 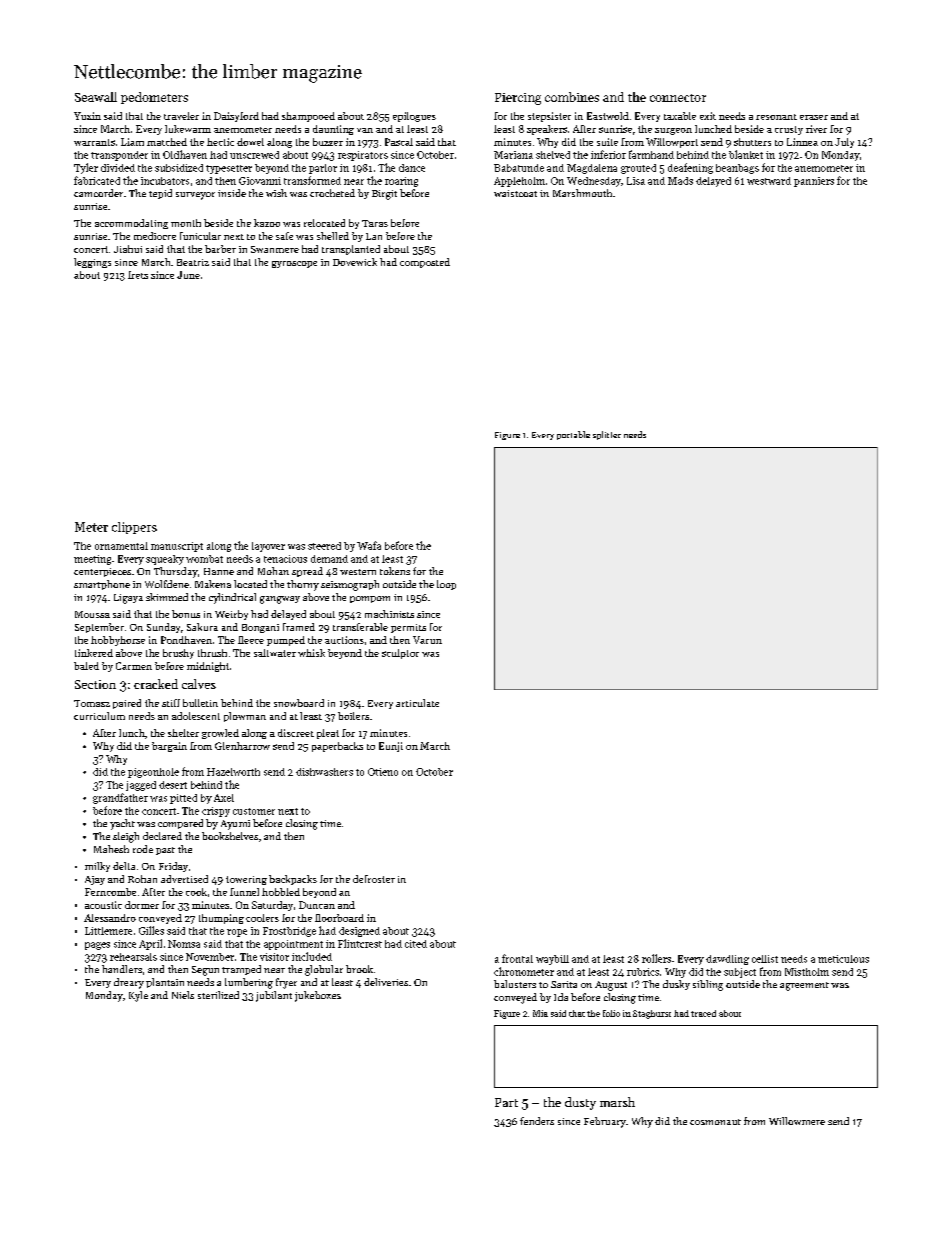 I want to click on clippers, so click(x=134, y=528).
